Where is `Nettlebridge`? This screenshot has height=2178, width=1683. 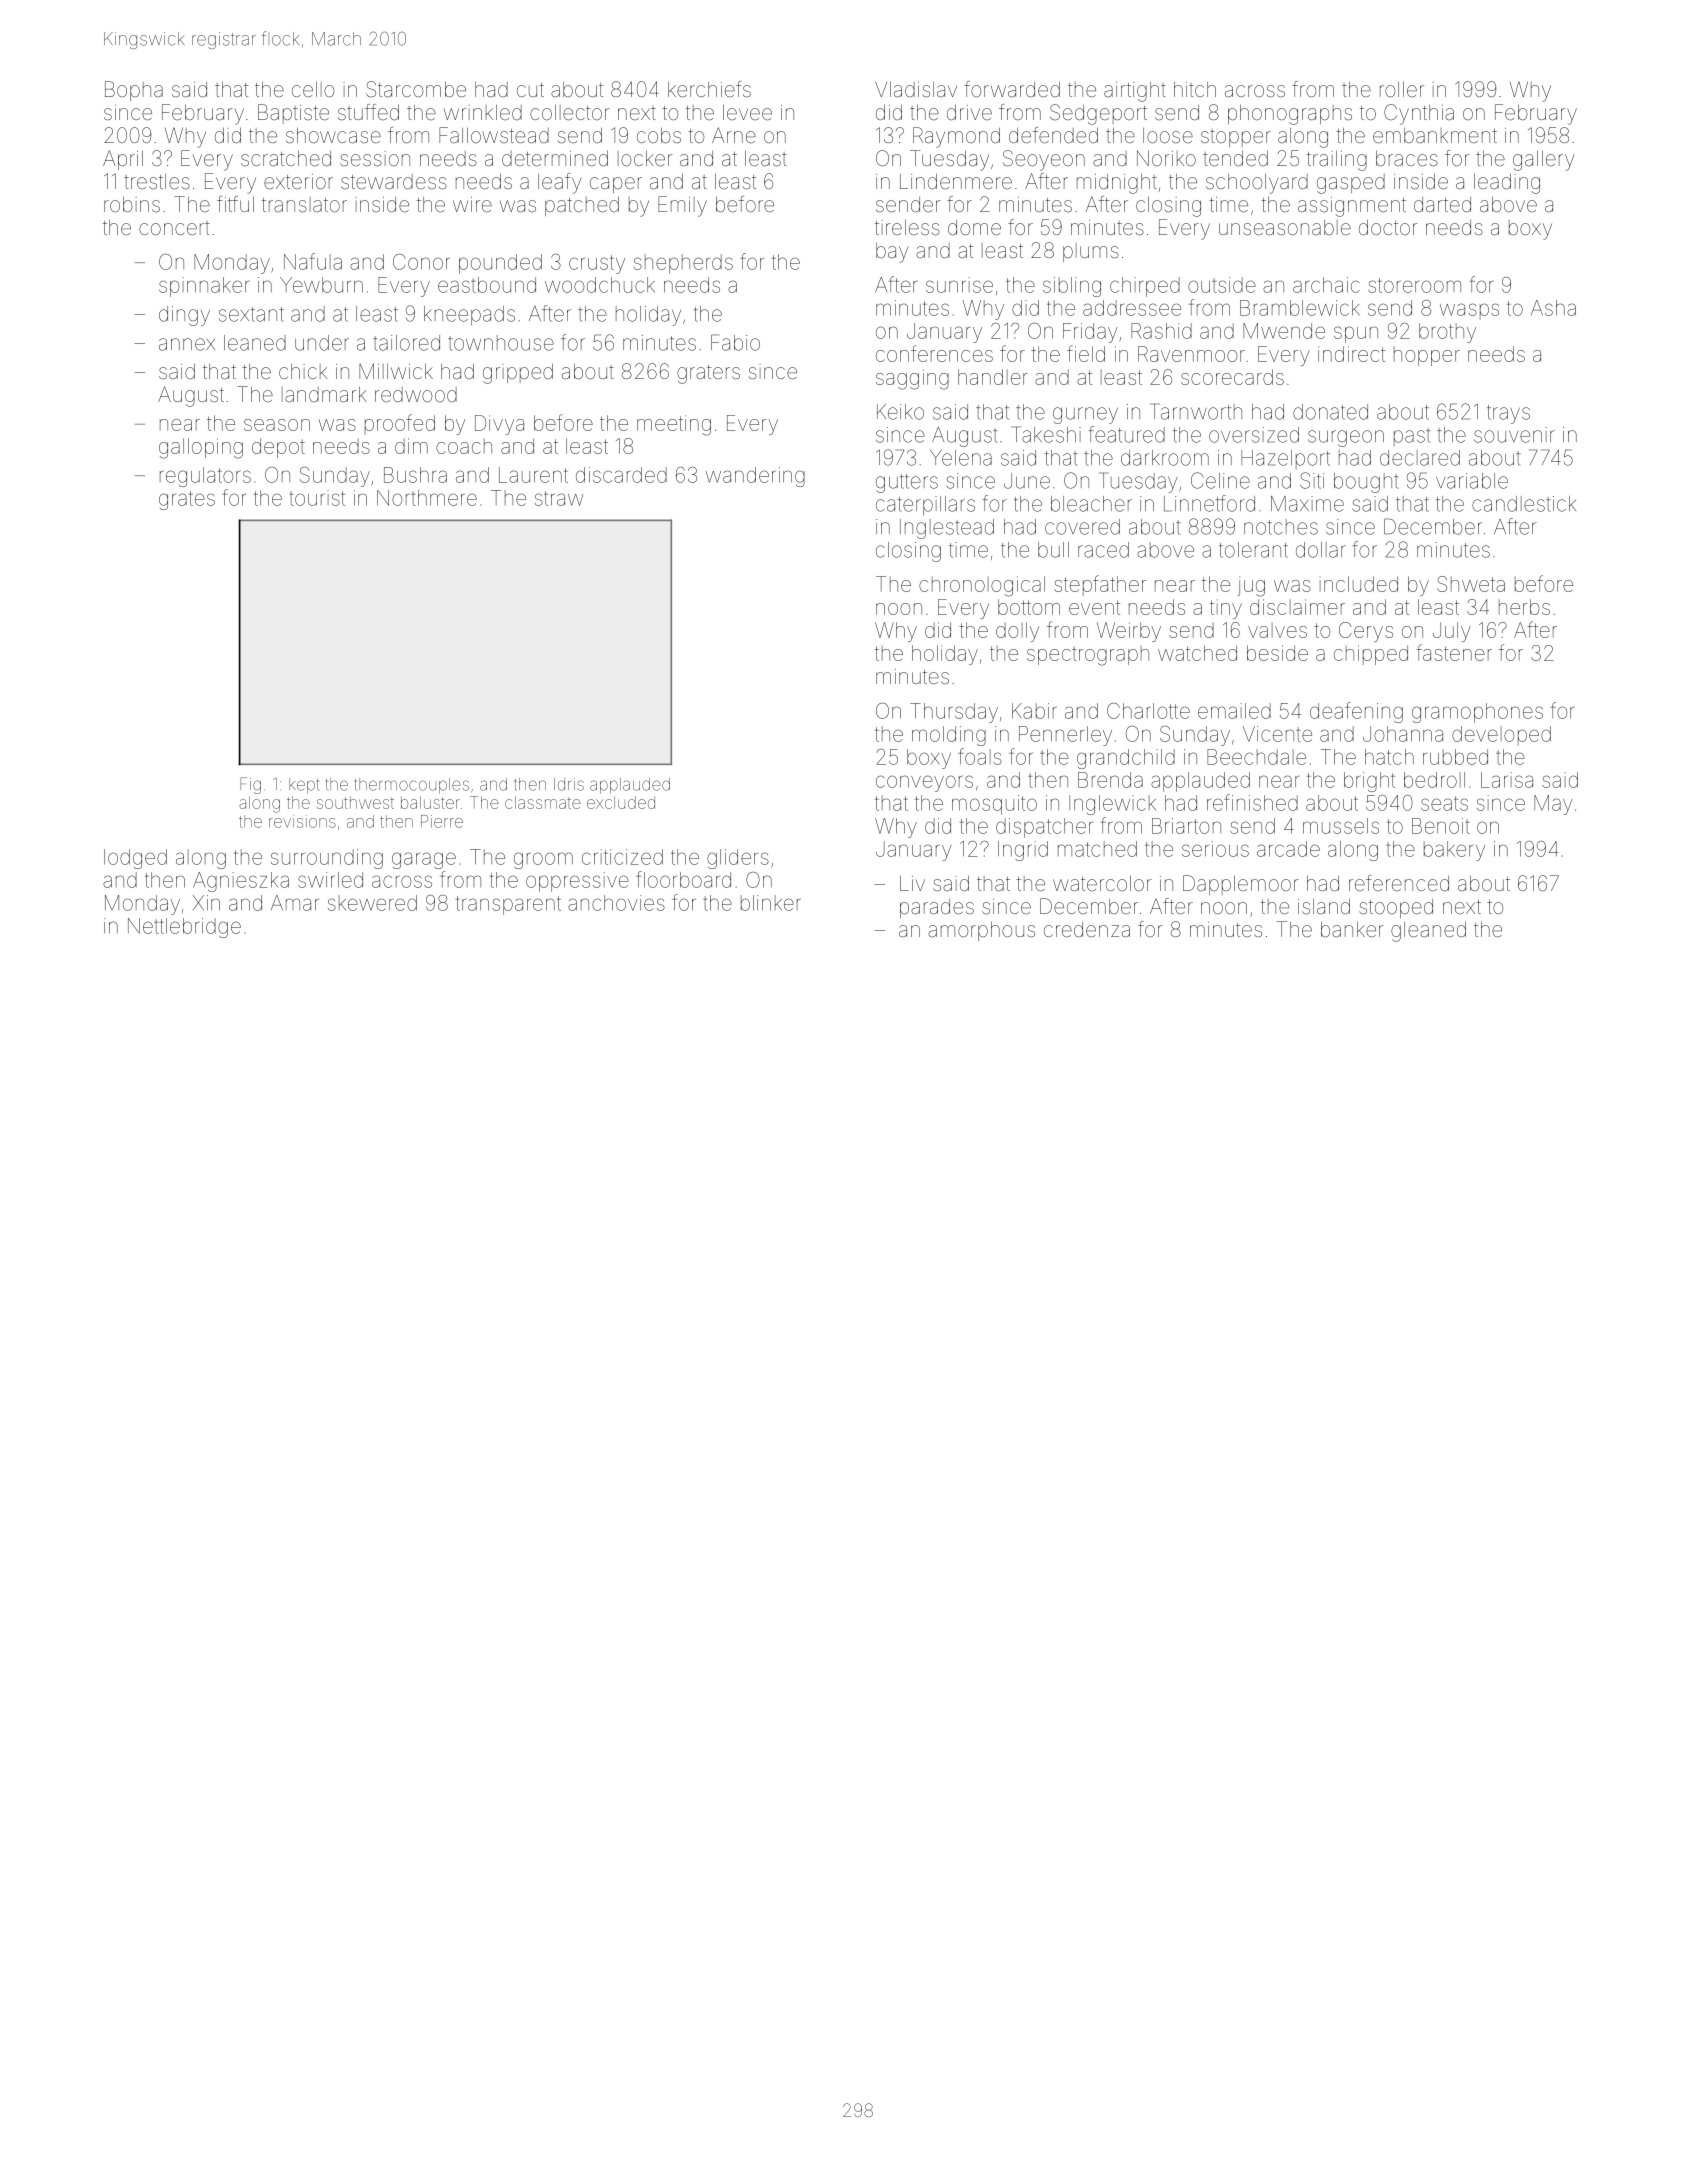 Nettlebridge is located at coordinates (184, 928).
